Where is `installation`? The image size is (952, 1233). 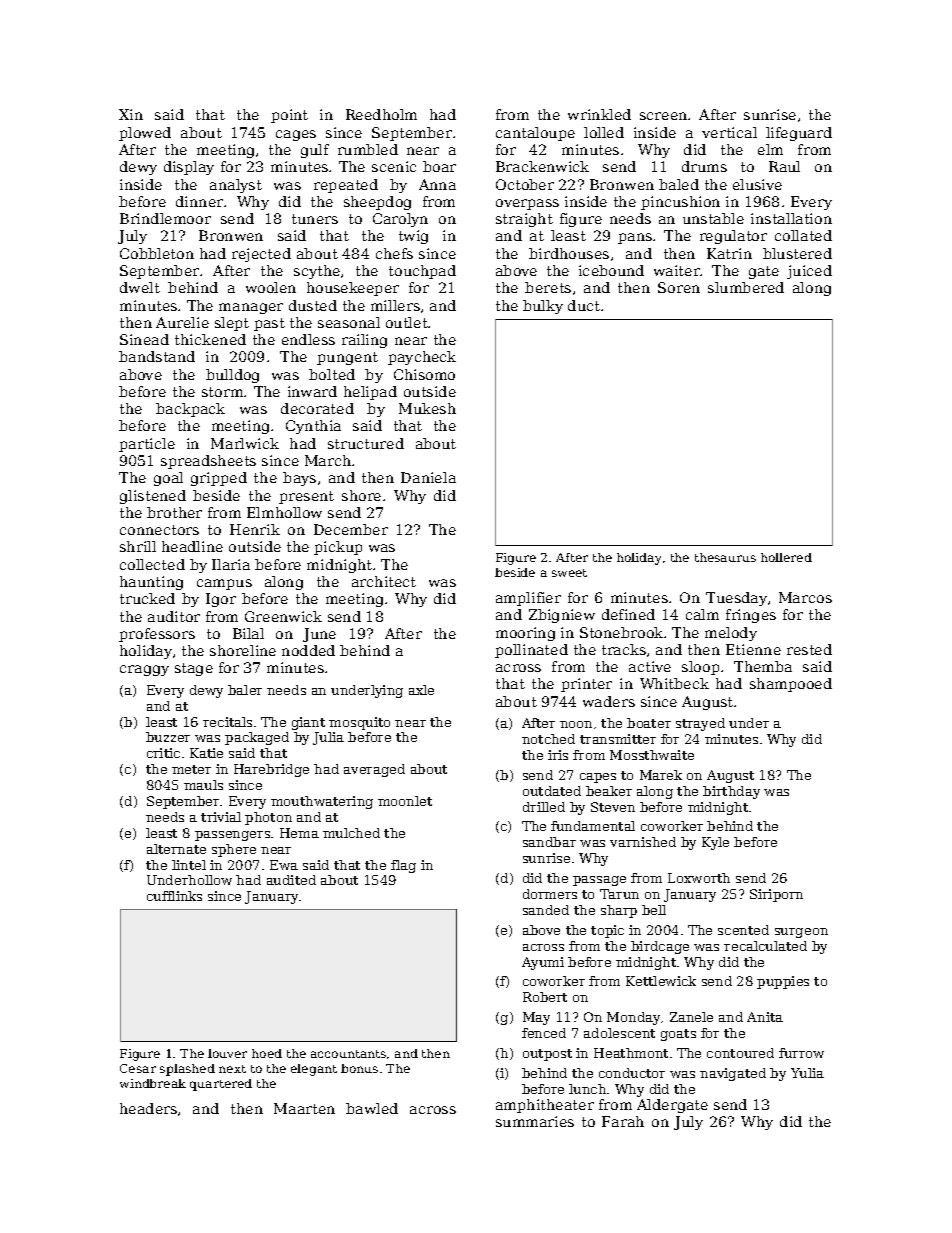 installation is located at coordinates (791, 218).
